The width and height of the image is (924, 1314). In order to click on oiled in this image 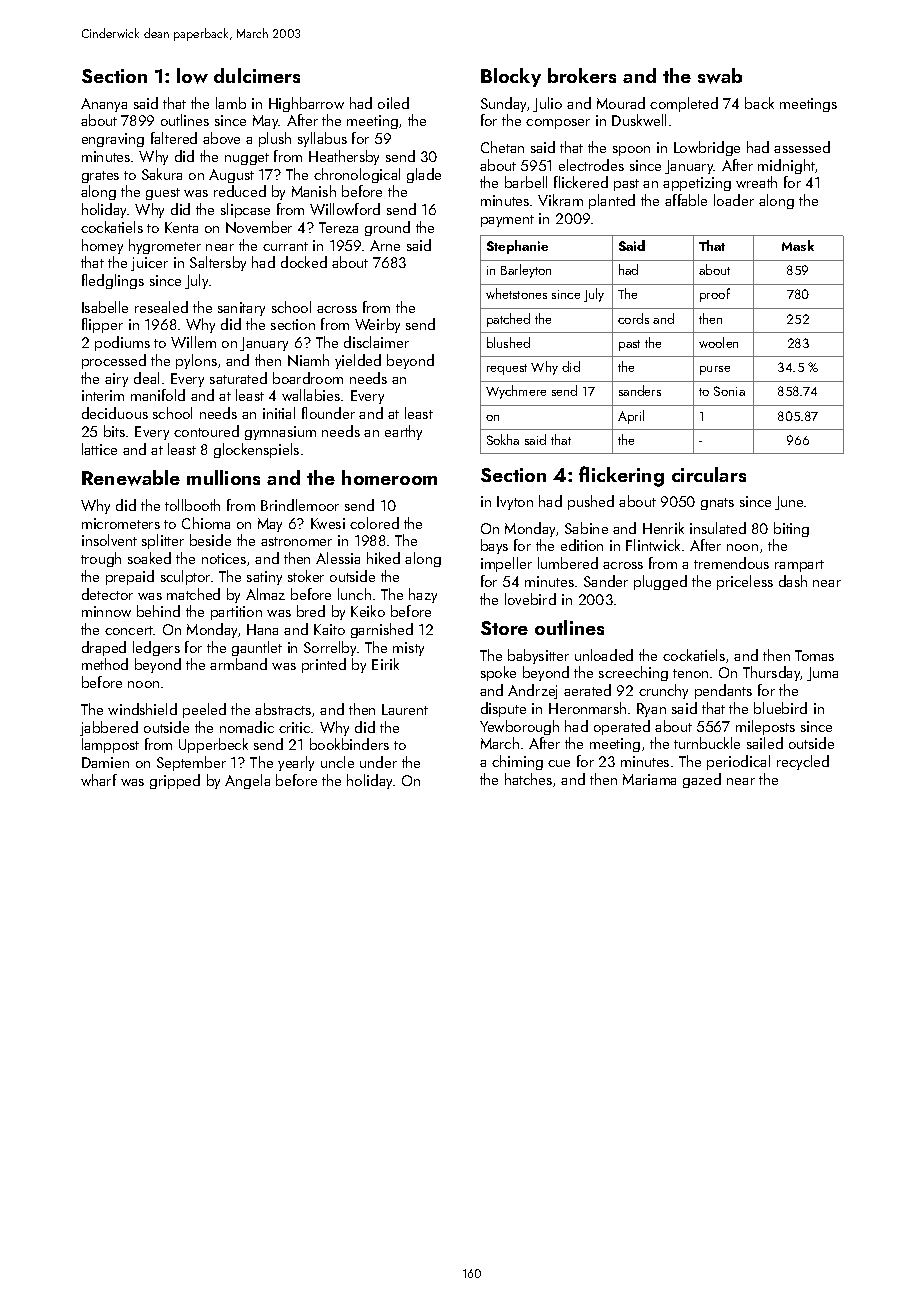, I will do `click(393, 103)`.
